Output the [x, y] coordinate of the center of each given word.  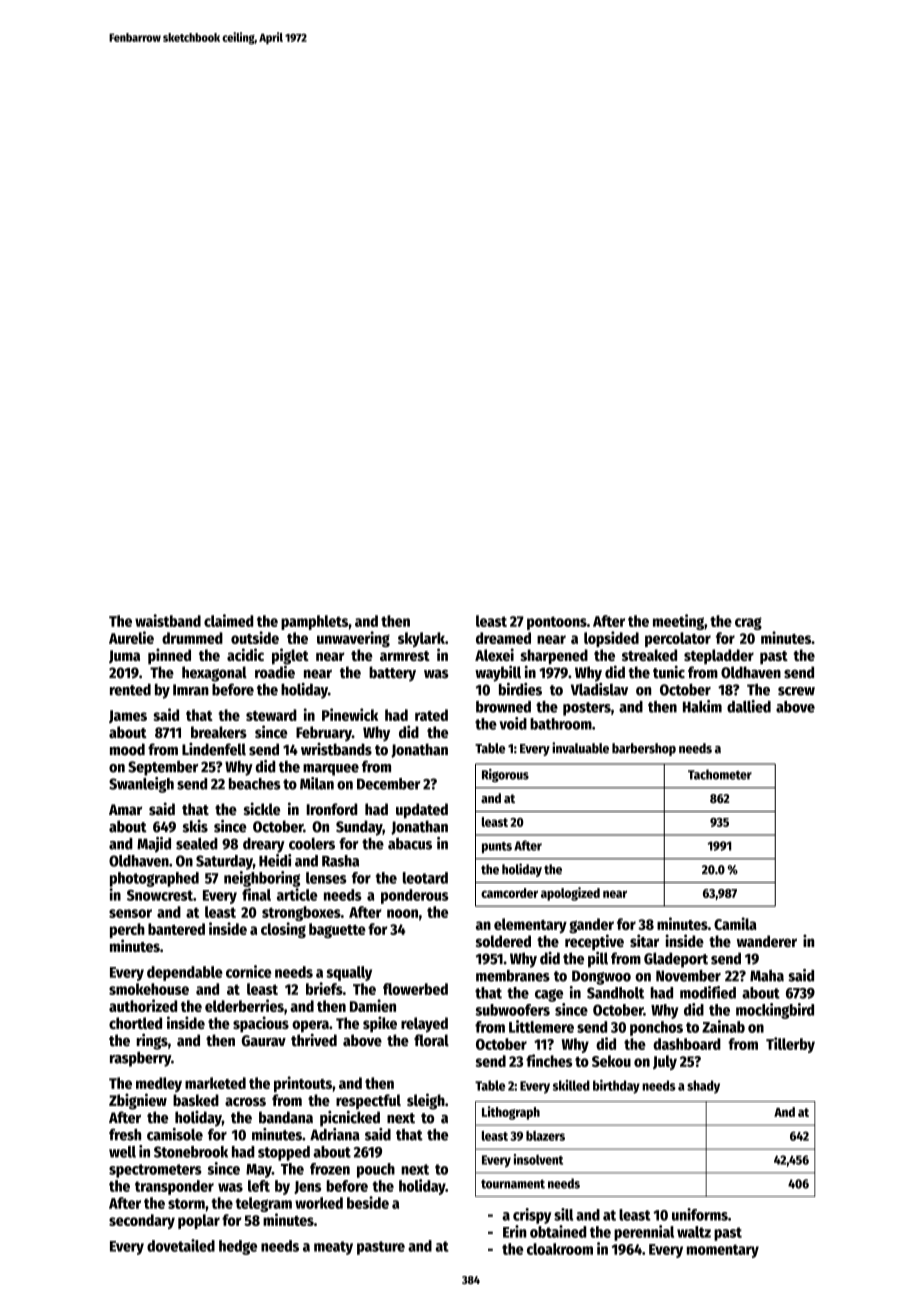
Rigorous [505, 775]
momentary [723, 1251]
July [665, 1062]
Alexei [494, 654]
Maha [767, 976]
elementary [530, 925]
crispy [532, 1216]
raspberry [140, 1059]
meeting [678, 622]
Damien [373, 1005]
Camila [735, 923]
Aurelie [131, 637]
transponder [174, 1187]
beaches [255, 784]
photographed [154, 879]
